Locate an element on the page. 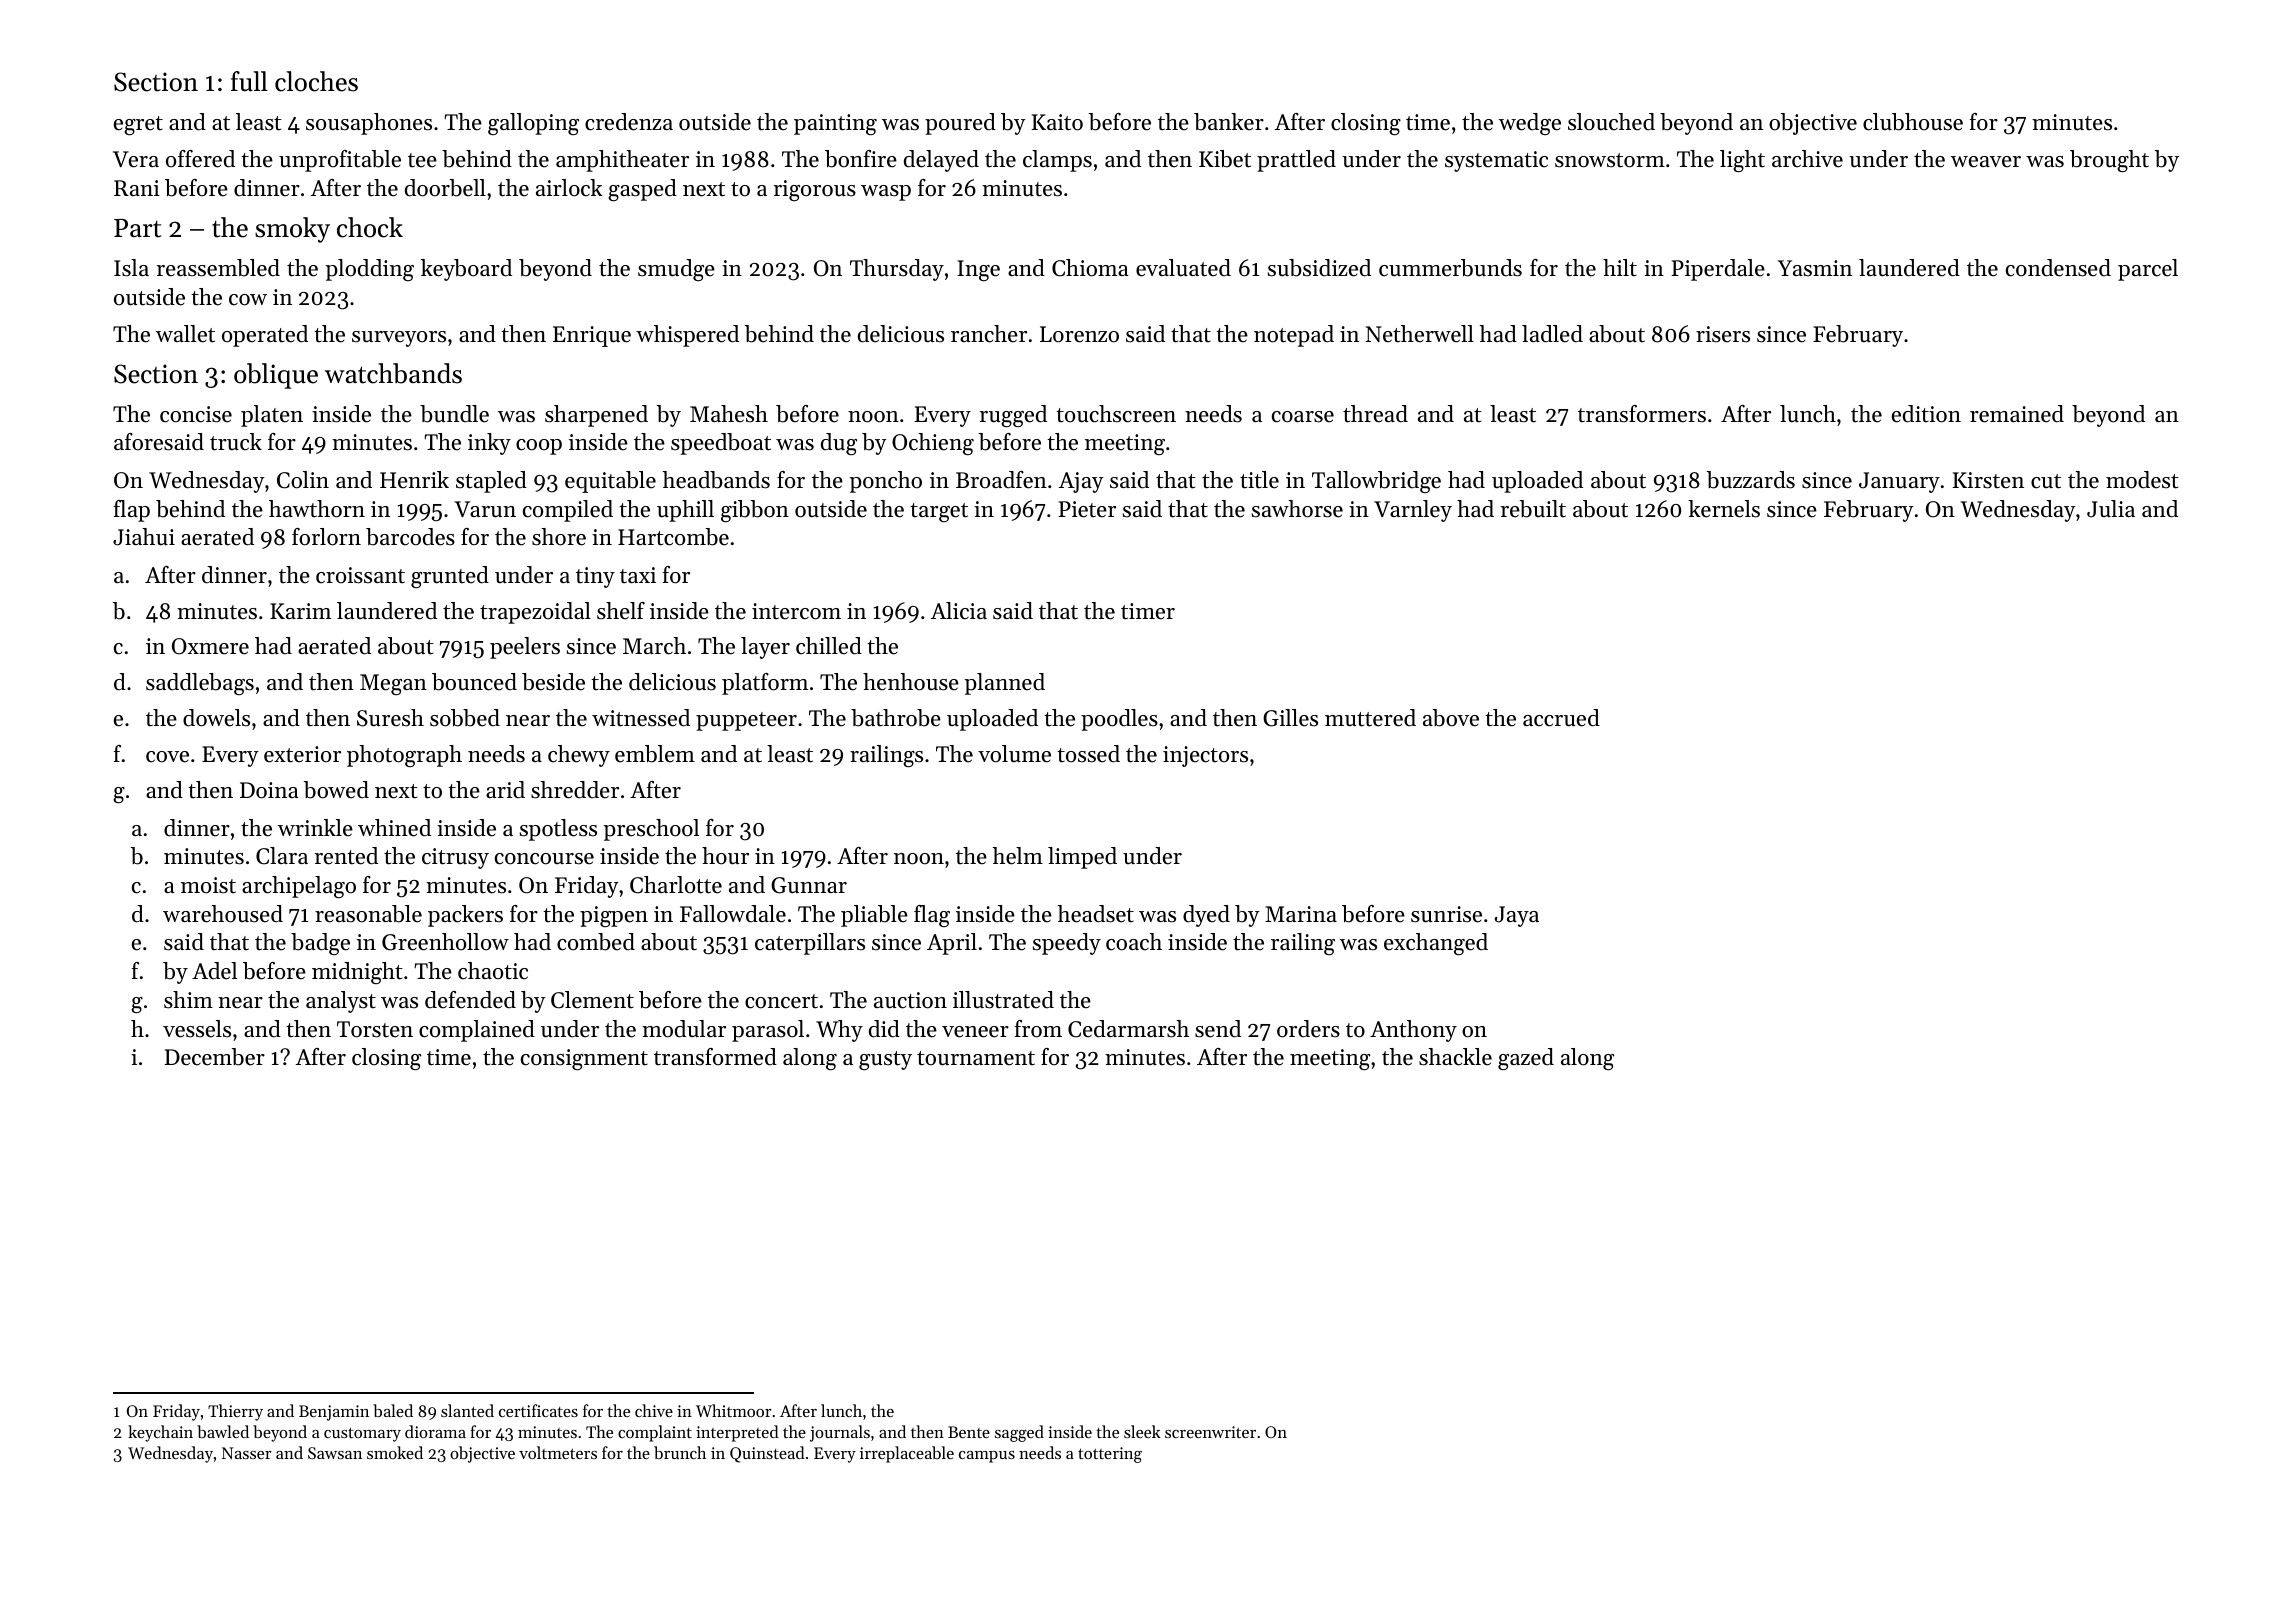 The height and width of the image is (1620, 2292). snowstorm is located at coordinates (1610, 160).
